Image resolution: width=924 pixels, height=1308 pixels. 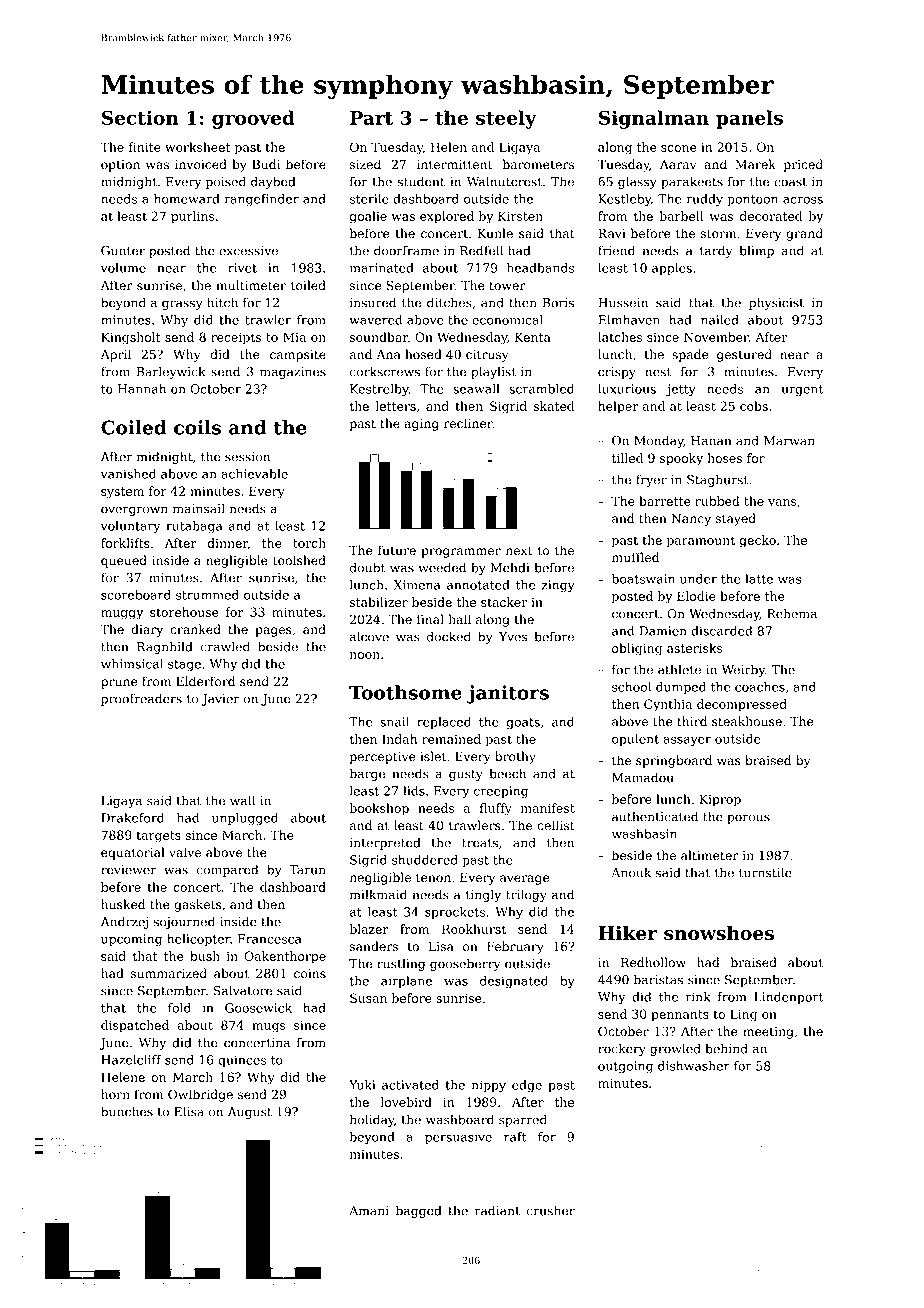 What do you see at coordinates (449, 302) in the document?
I see `ditches` at bounding box center [449, 302].
